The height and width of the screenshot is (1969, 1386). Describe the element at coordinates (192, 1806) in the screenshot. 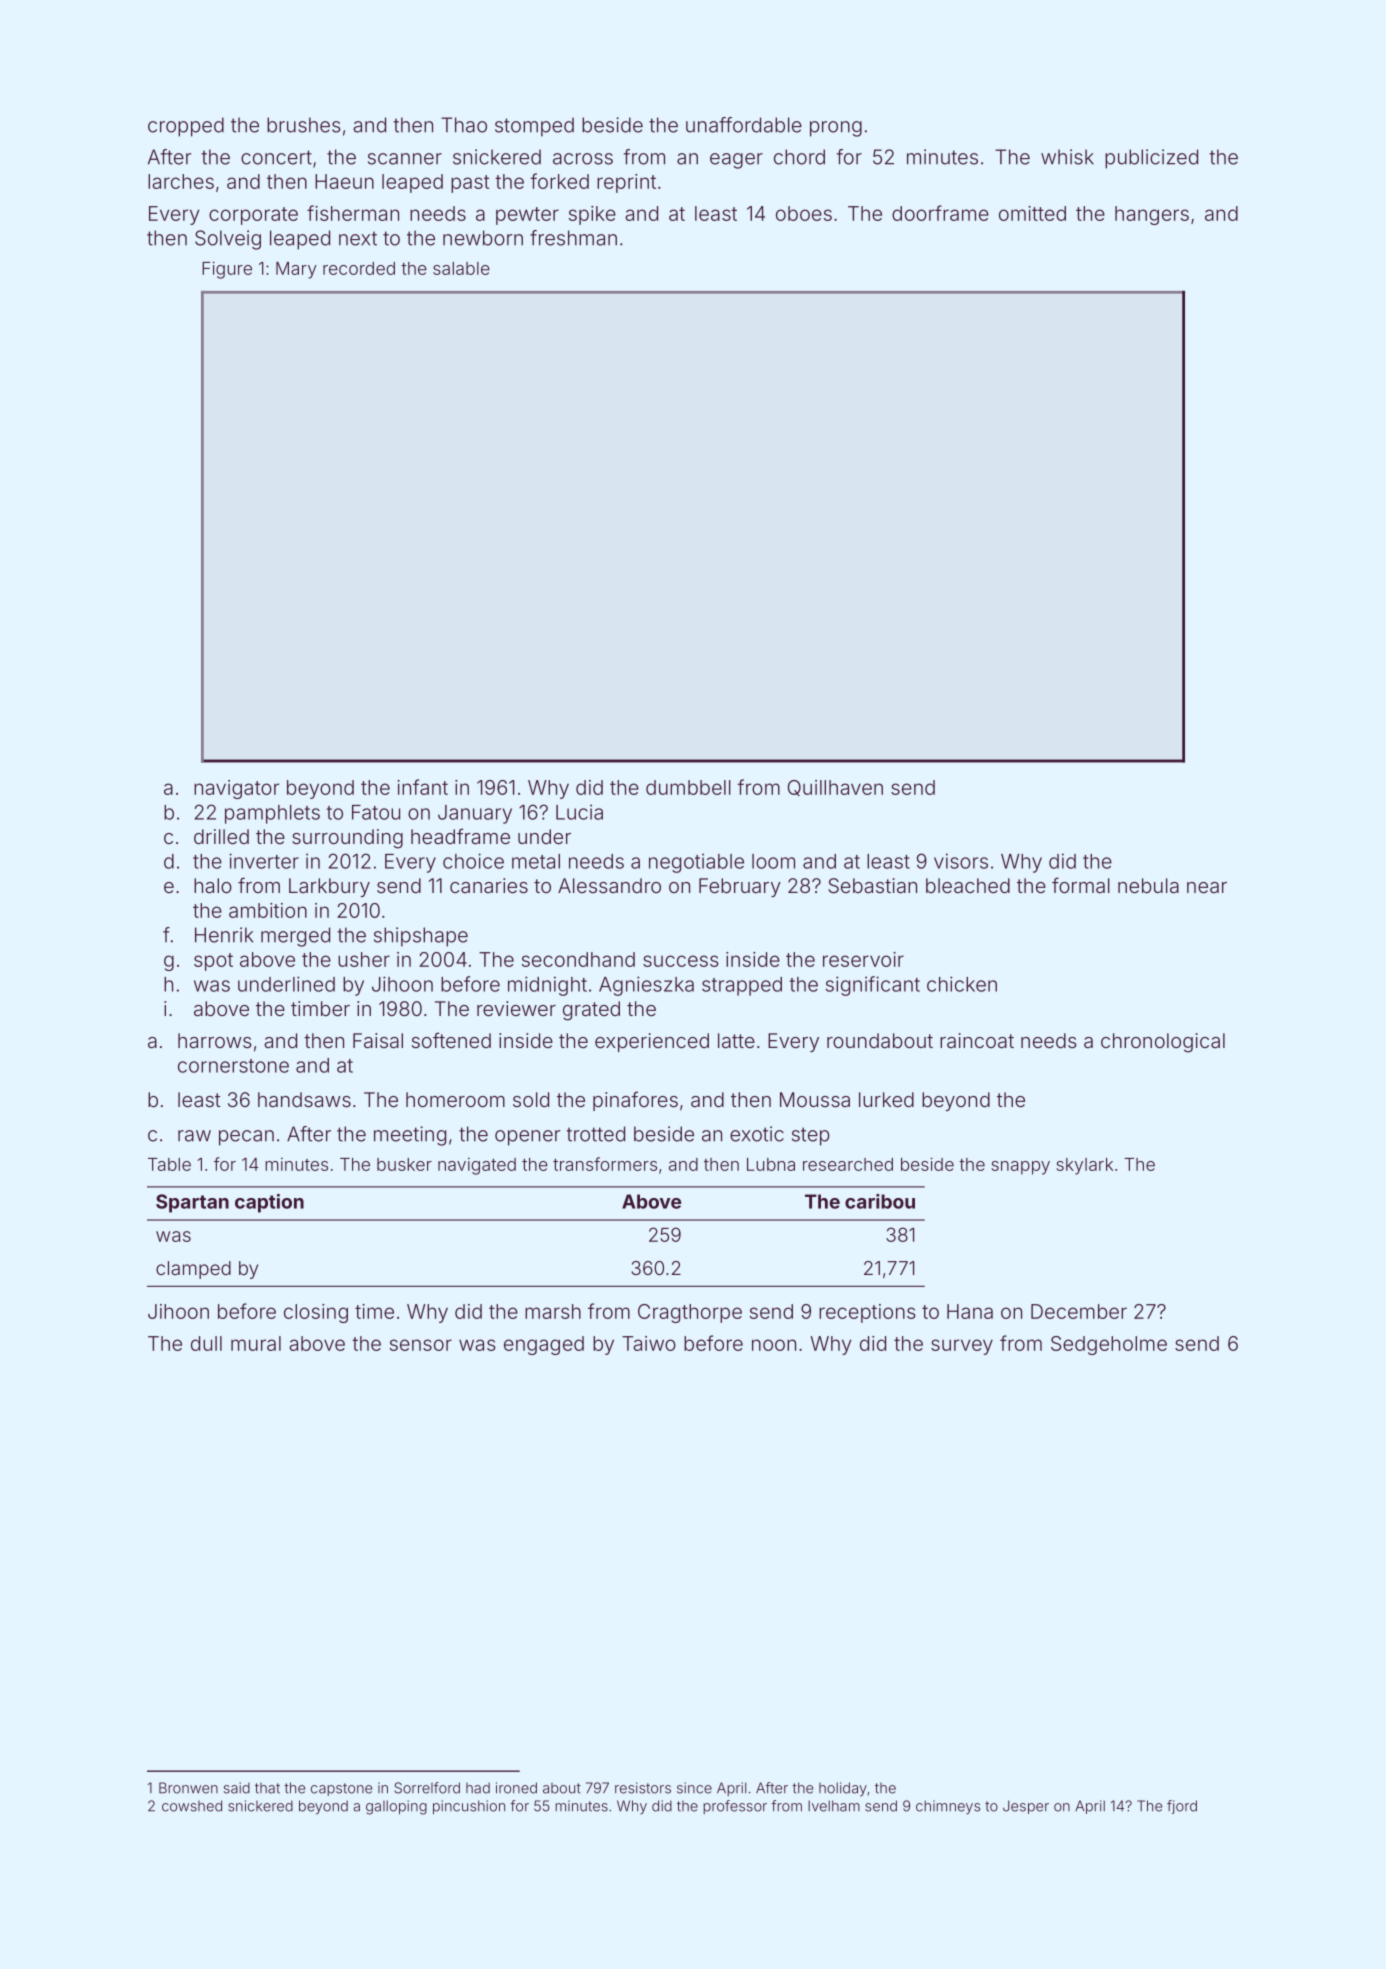

I see `cowshed` at that location.
